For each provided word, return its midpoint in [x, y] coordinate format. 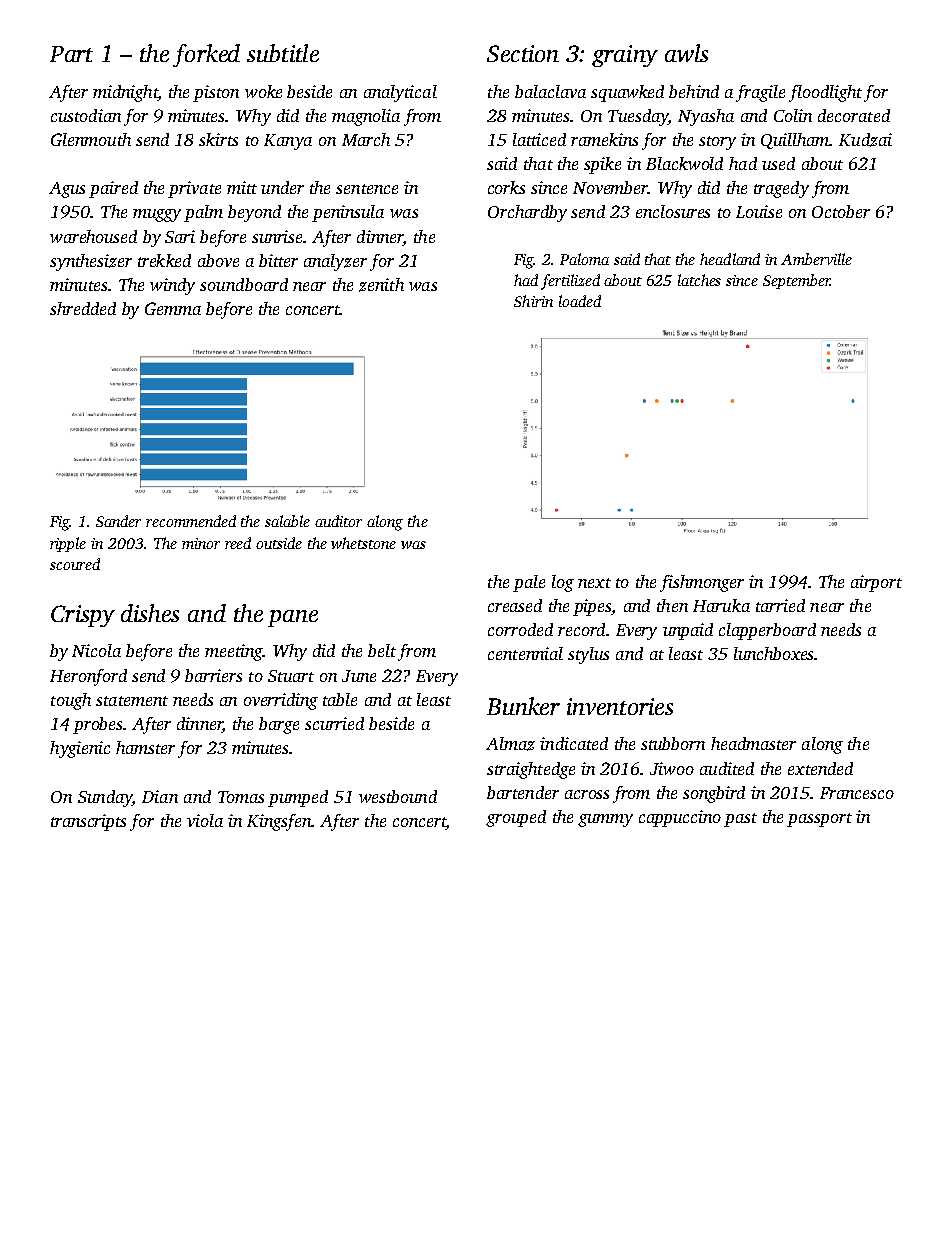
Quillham [795, 141]
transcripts [88, 822]
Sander [118, 521]
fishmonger [702, 583]
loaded [580, 301]
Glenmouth [91, 139]
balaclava [550, 91]
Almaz [510, 744]
